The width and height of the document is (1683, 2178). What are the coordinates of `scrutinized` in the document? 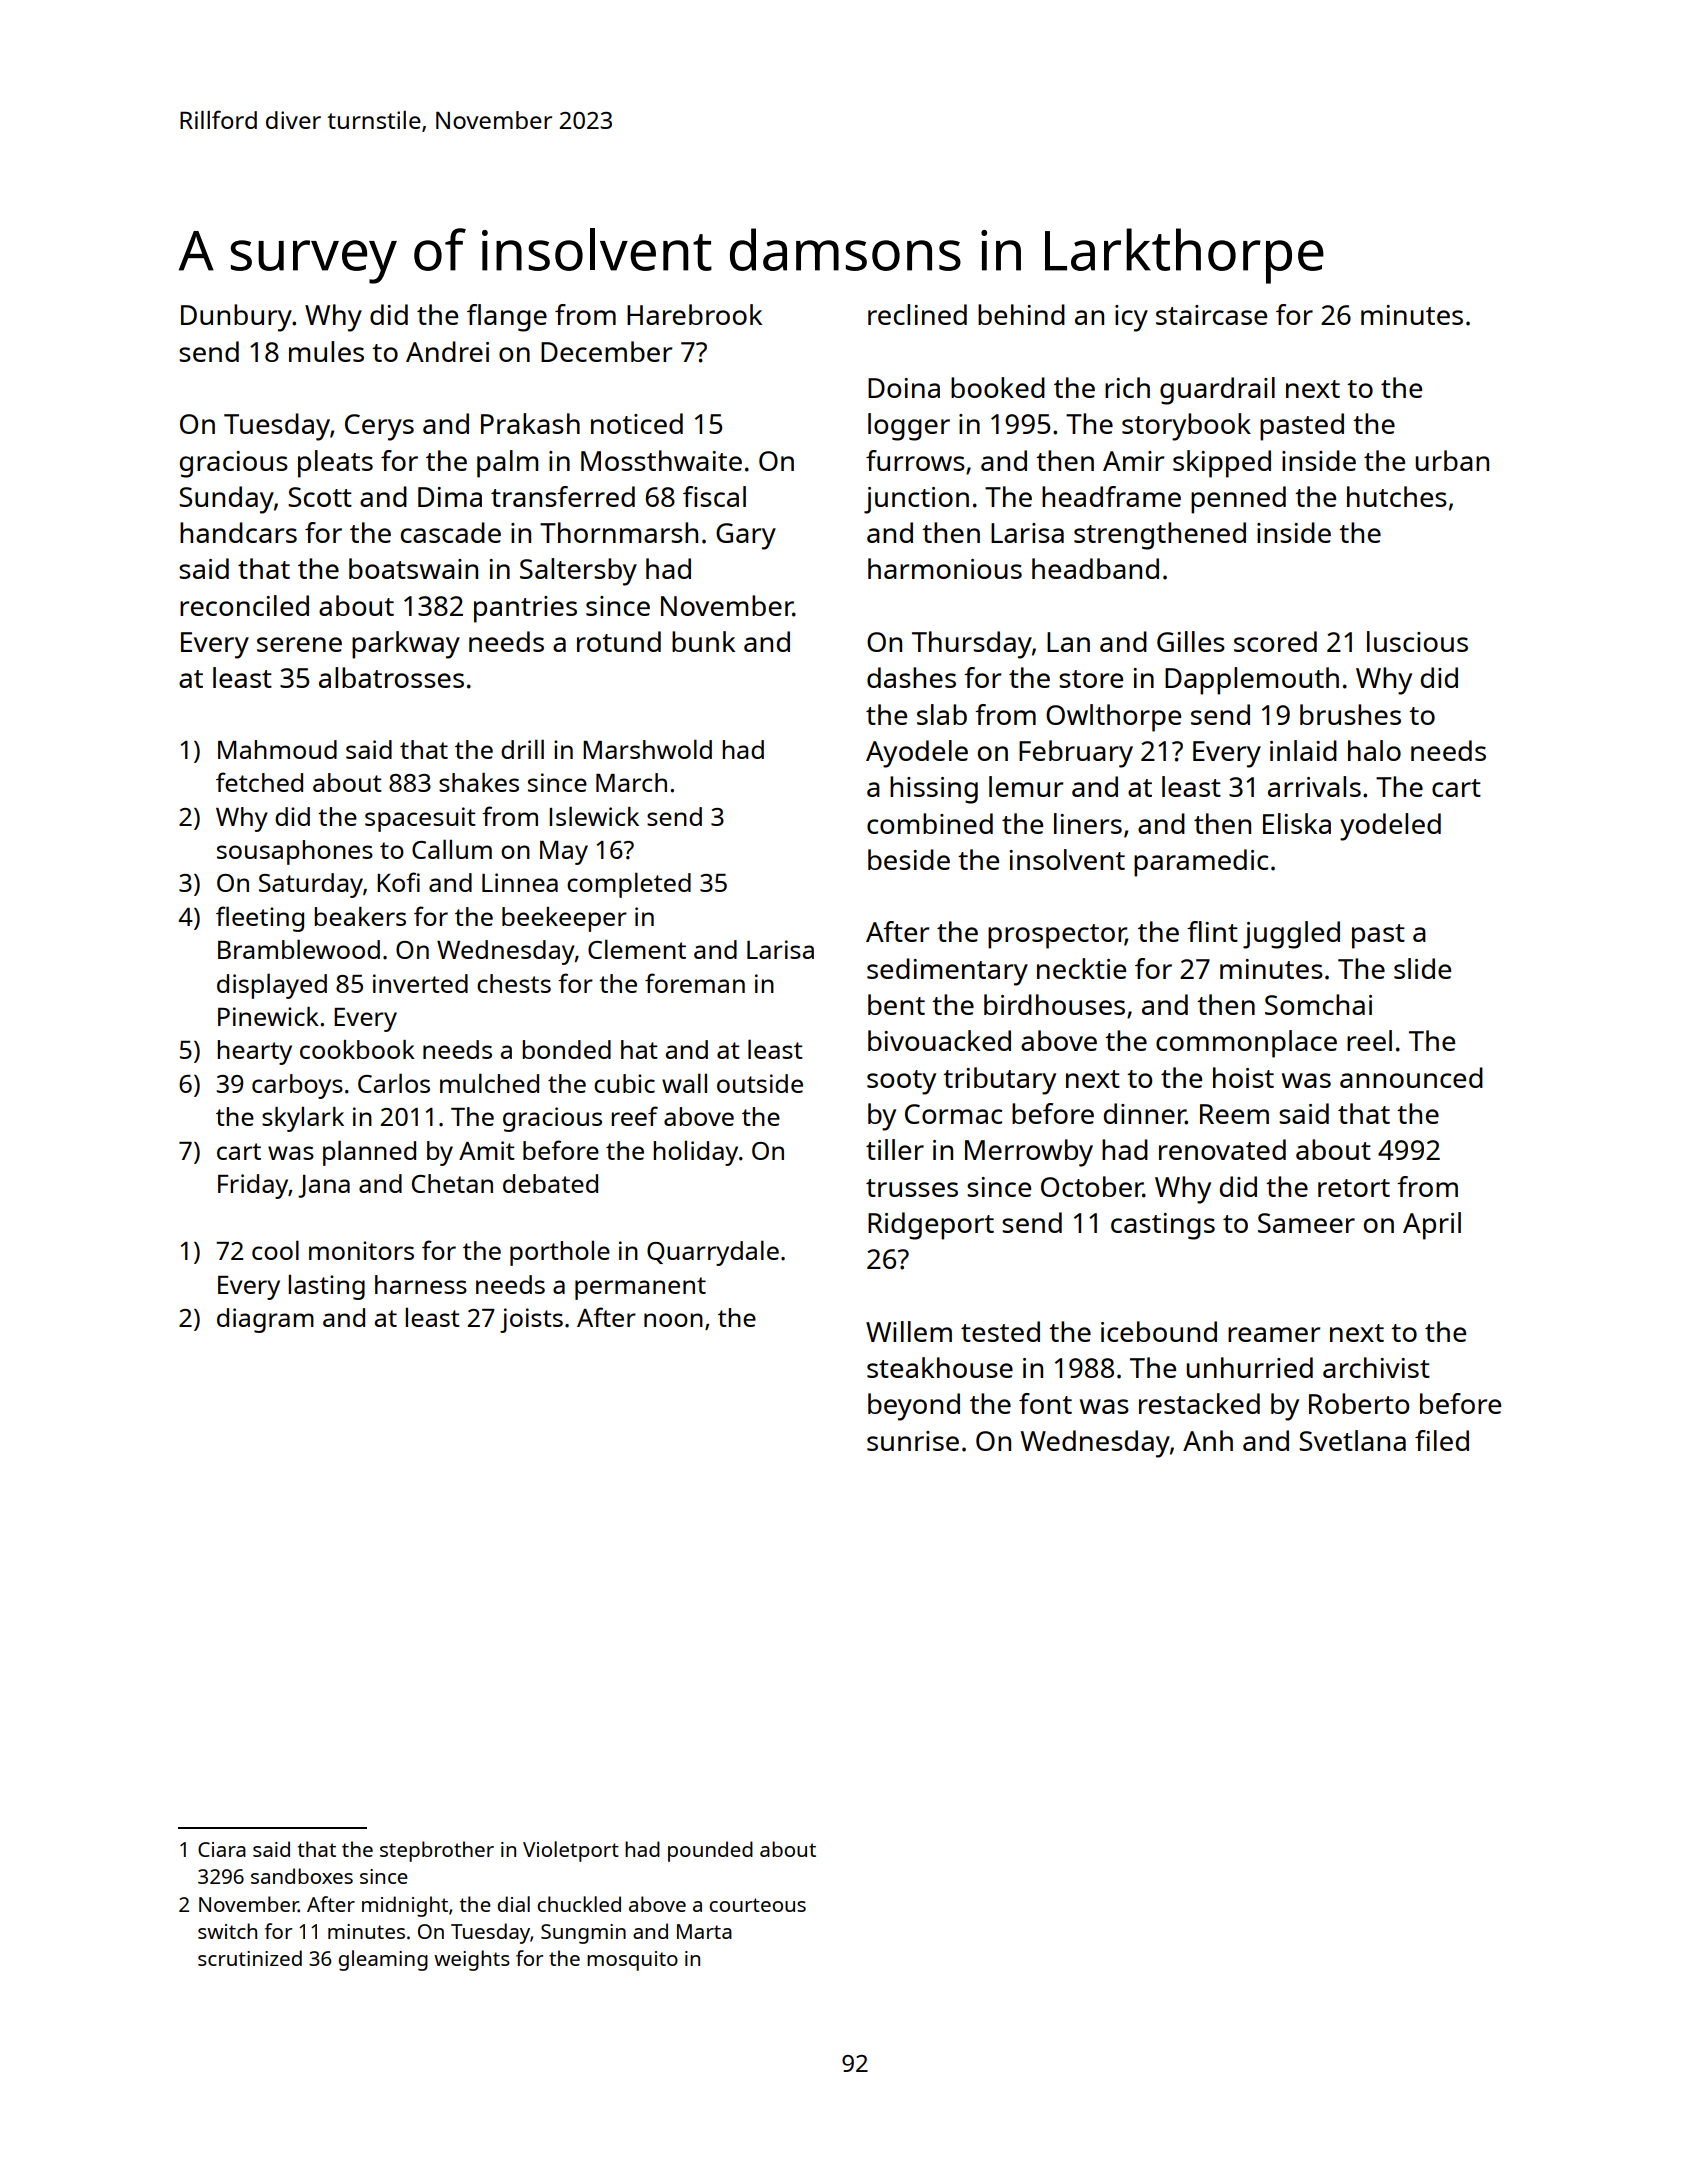 It's located at (250, 1958).
